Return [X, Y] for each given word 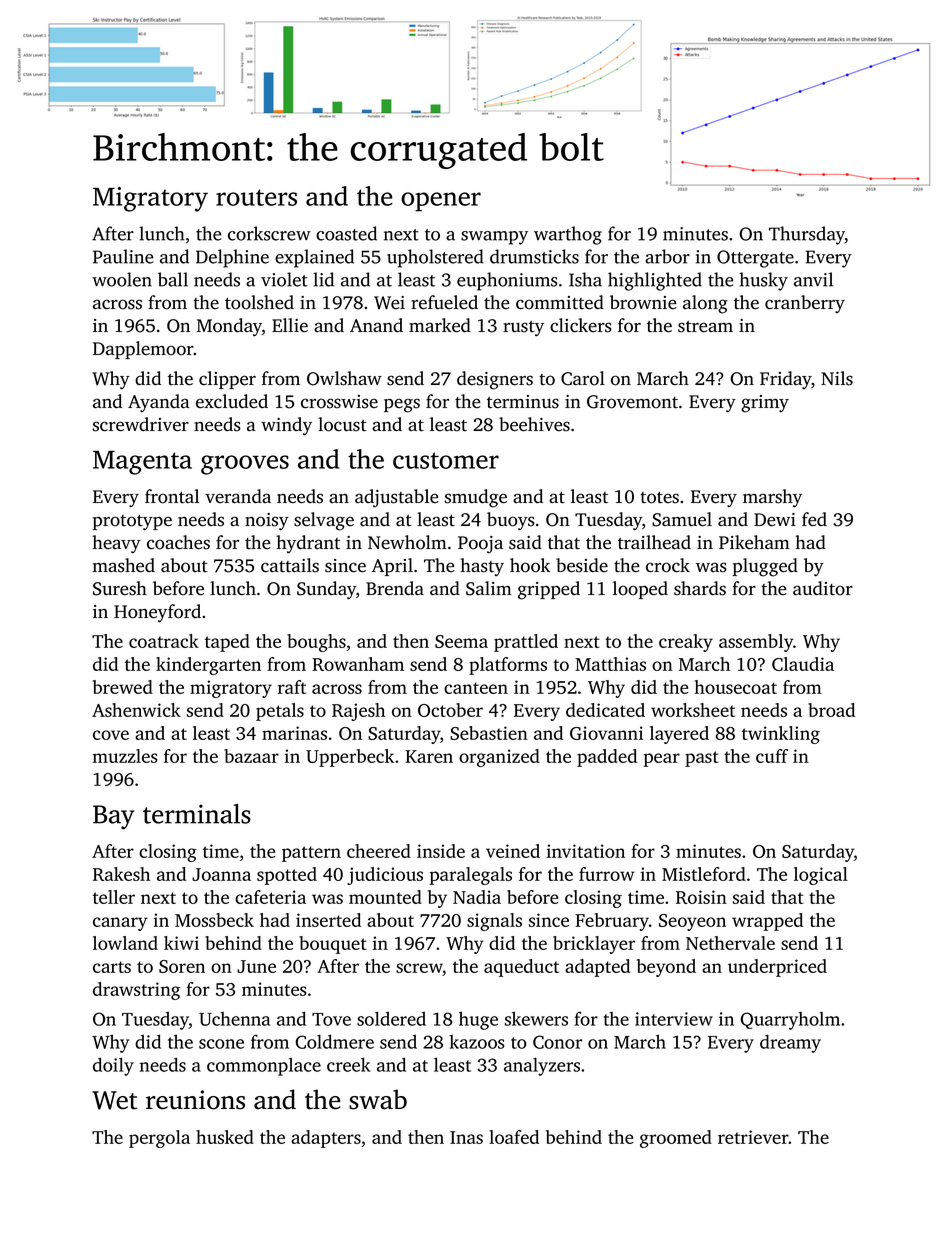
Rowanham [358, 664]
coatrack [164, 641]
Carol [583, 378]
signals [494, 922]
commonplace [264, 1067]
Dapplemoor [143, 350]
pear [662, 760]
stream [705, 327]
